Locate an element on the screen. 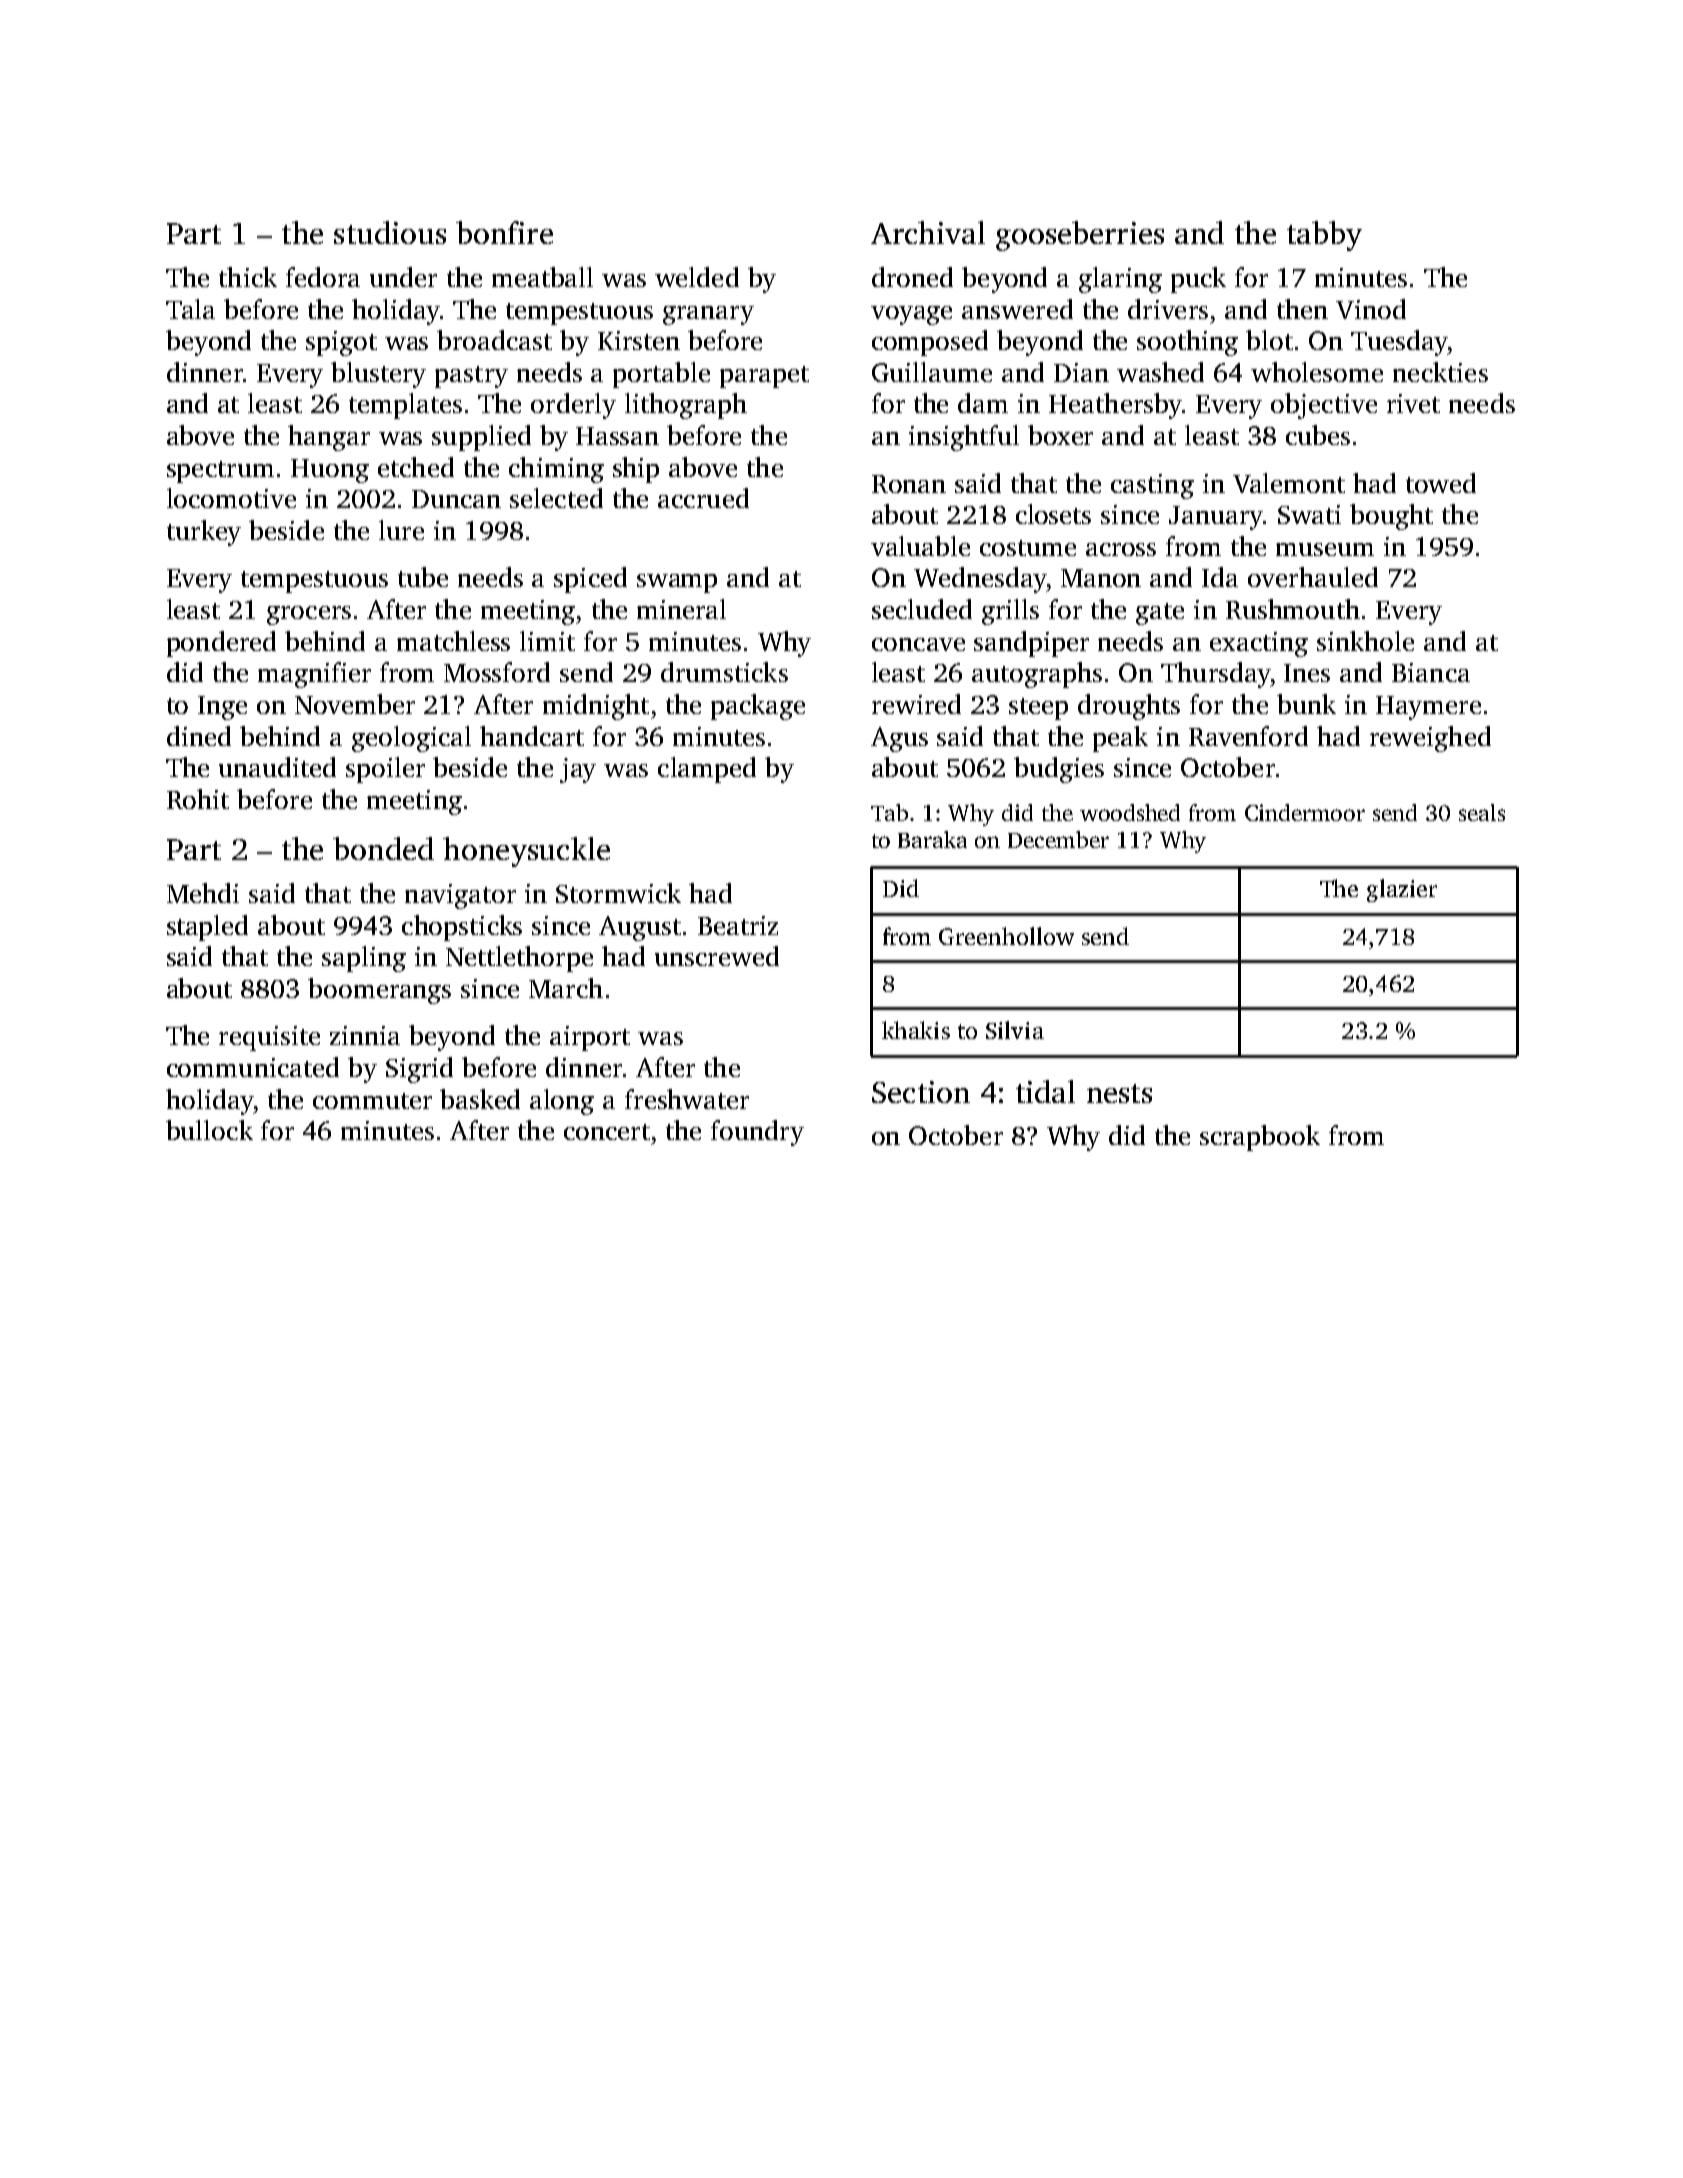  rivet is located at coordinates (1413, 403).
